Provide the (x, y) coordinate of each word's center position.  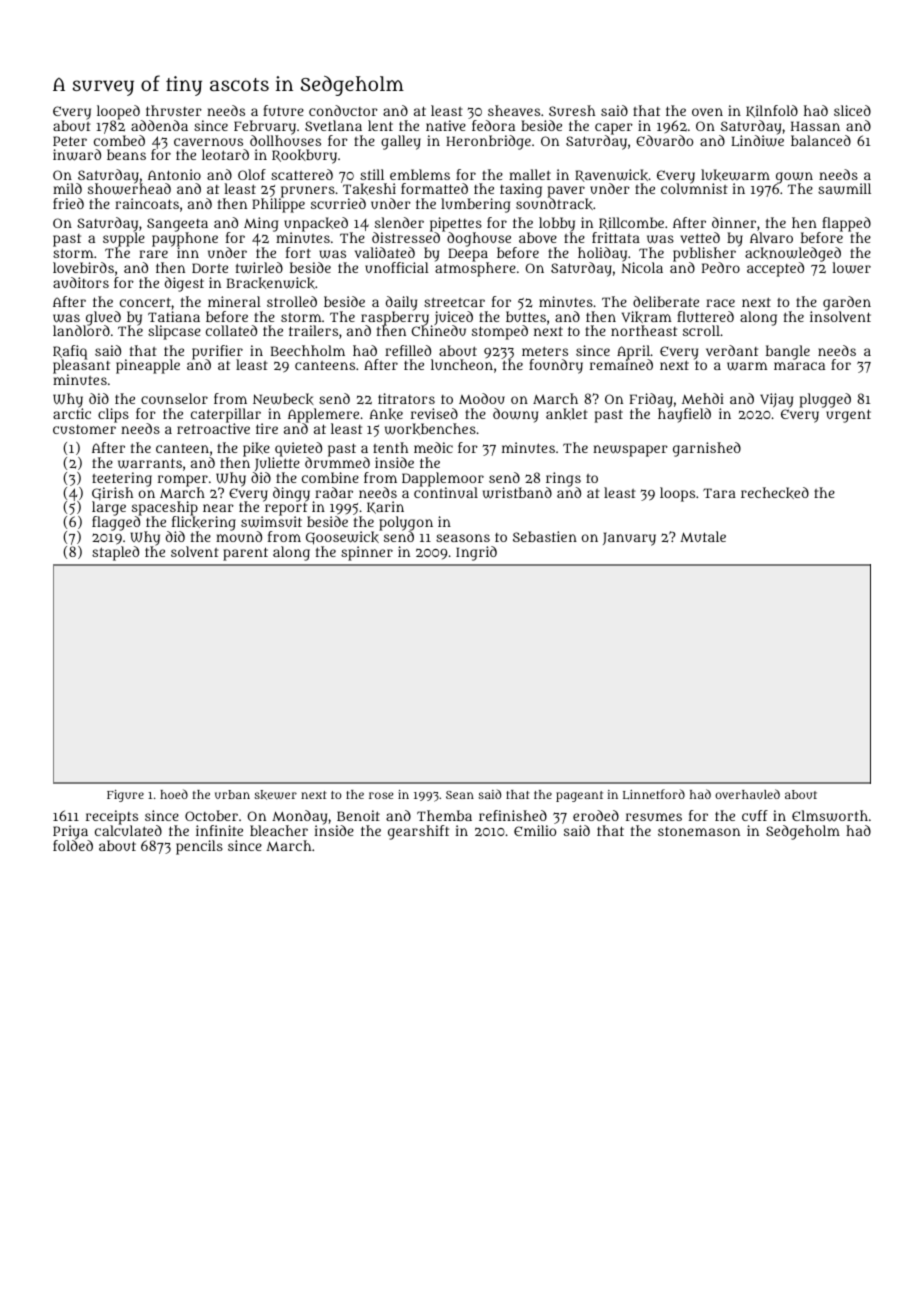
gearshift (418, 832)
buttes (526, 316)
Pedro (721, 267)
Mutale (703, 536)
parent (245, 554)
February (265, 127)
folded (73, 845)
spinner (367, 553)
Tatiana (174, 316)
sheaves (514, 110)
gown (794, 178)
